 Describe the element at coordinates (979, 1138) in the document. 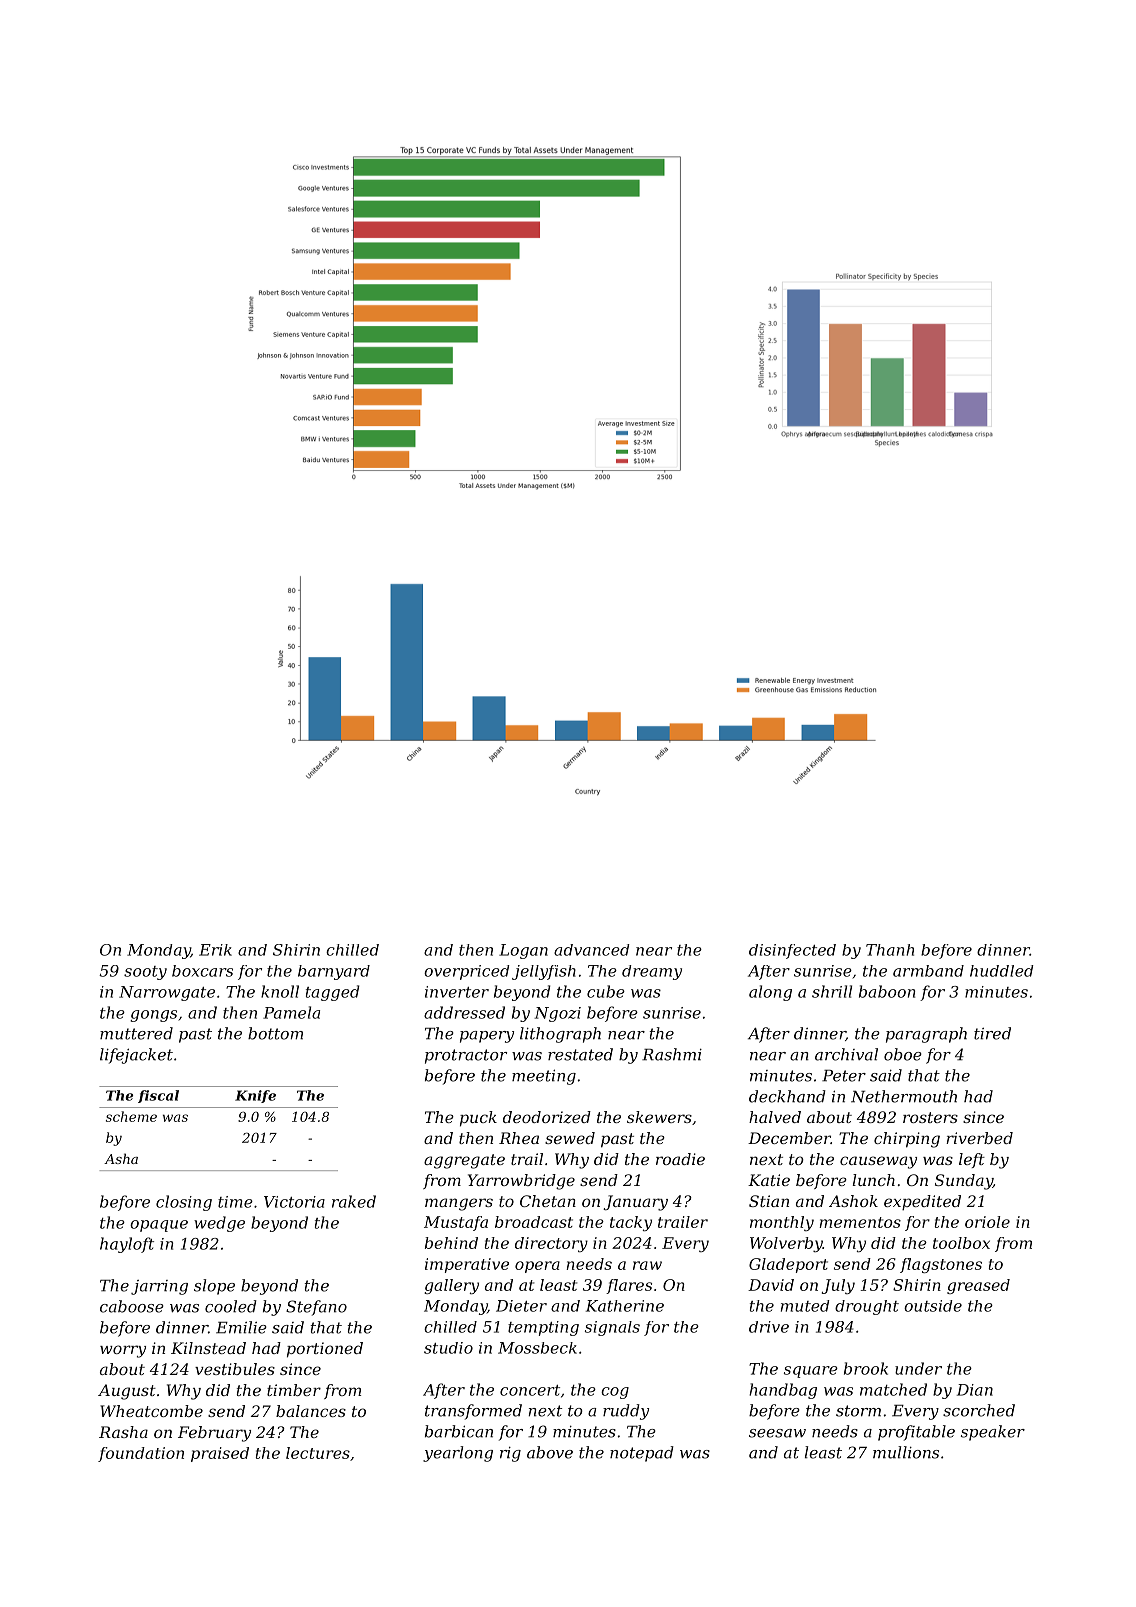

I see `riverbed` at that location.
